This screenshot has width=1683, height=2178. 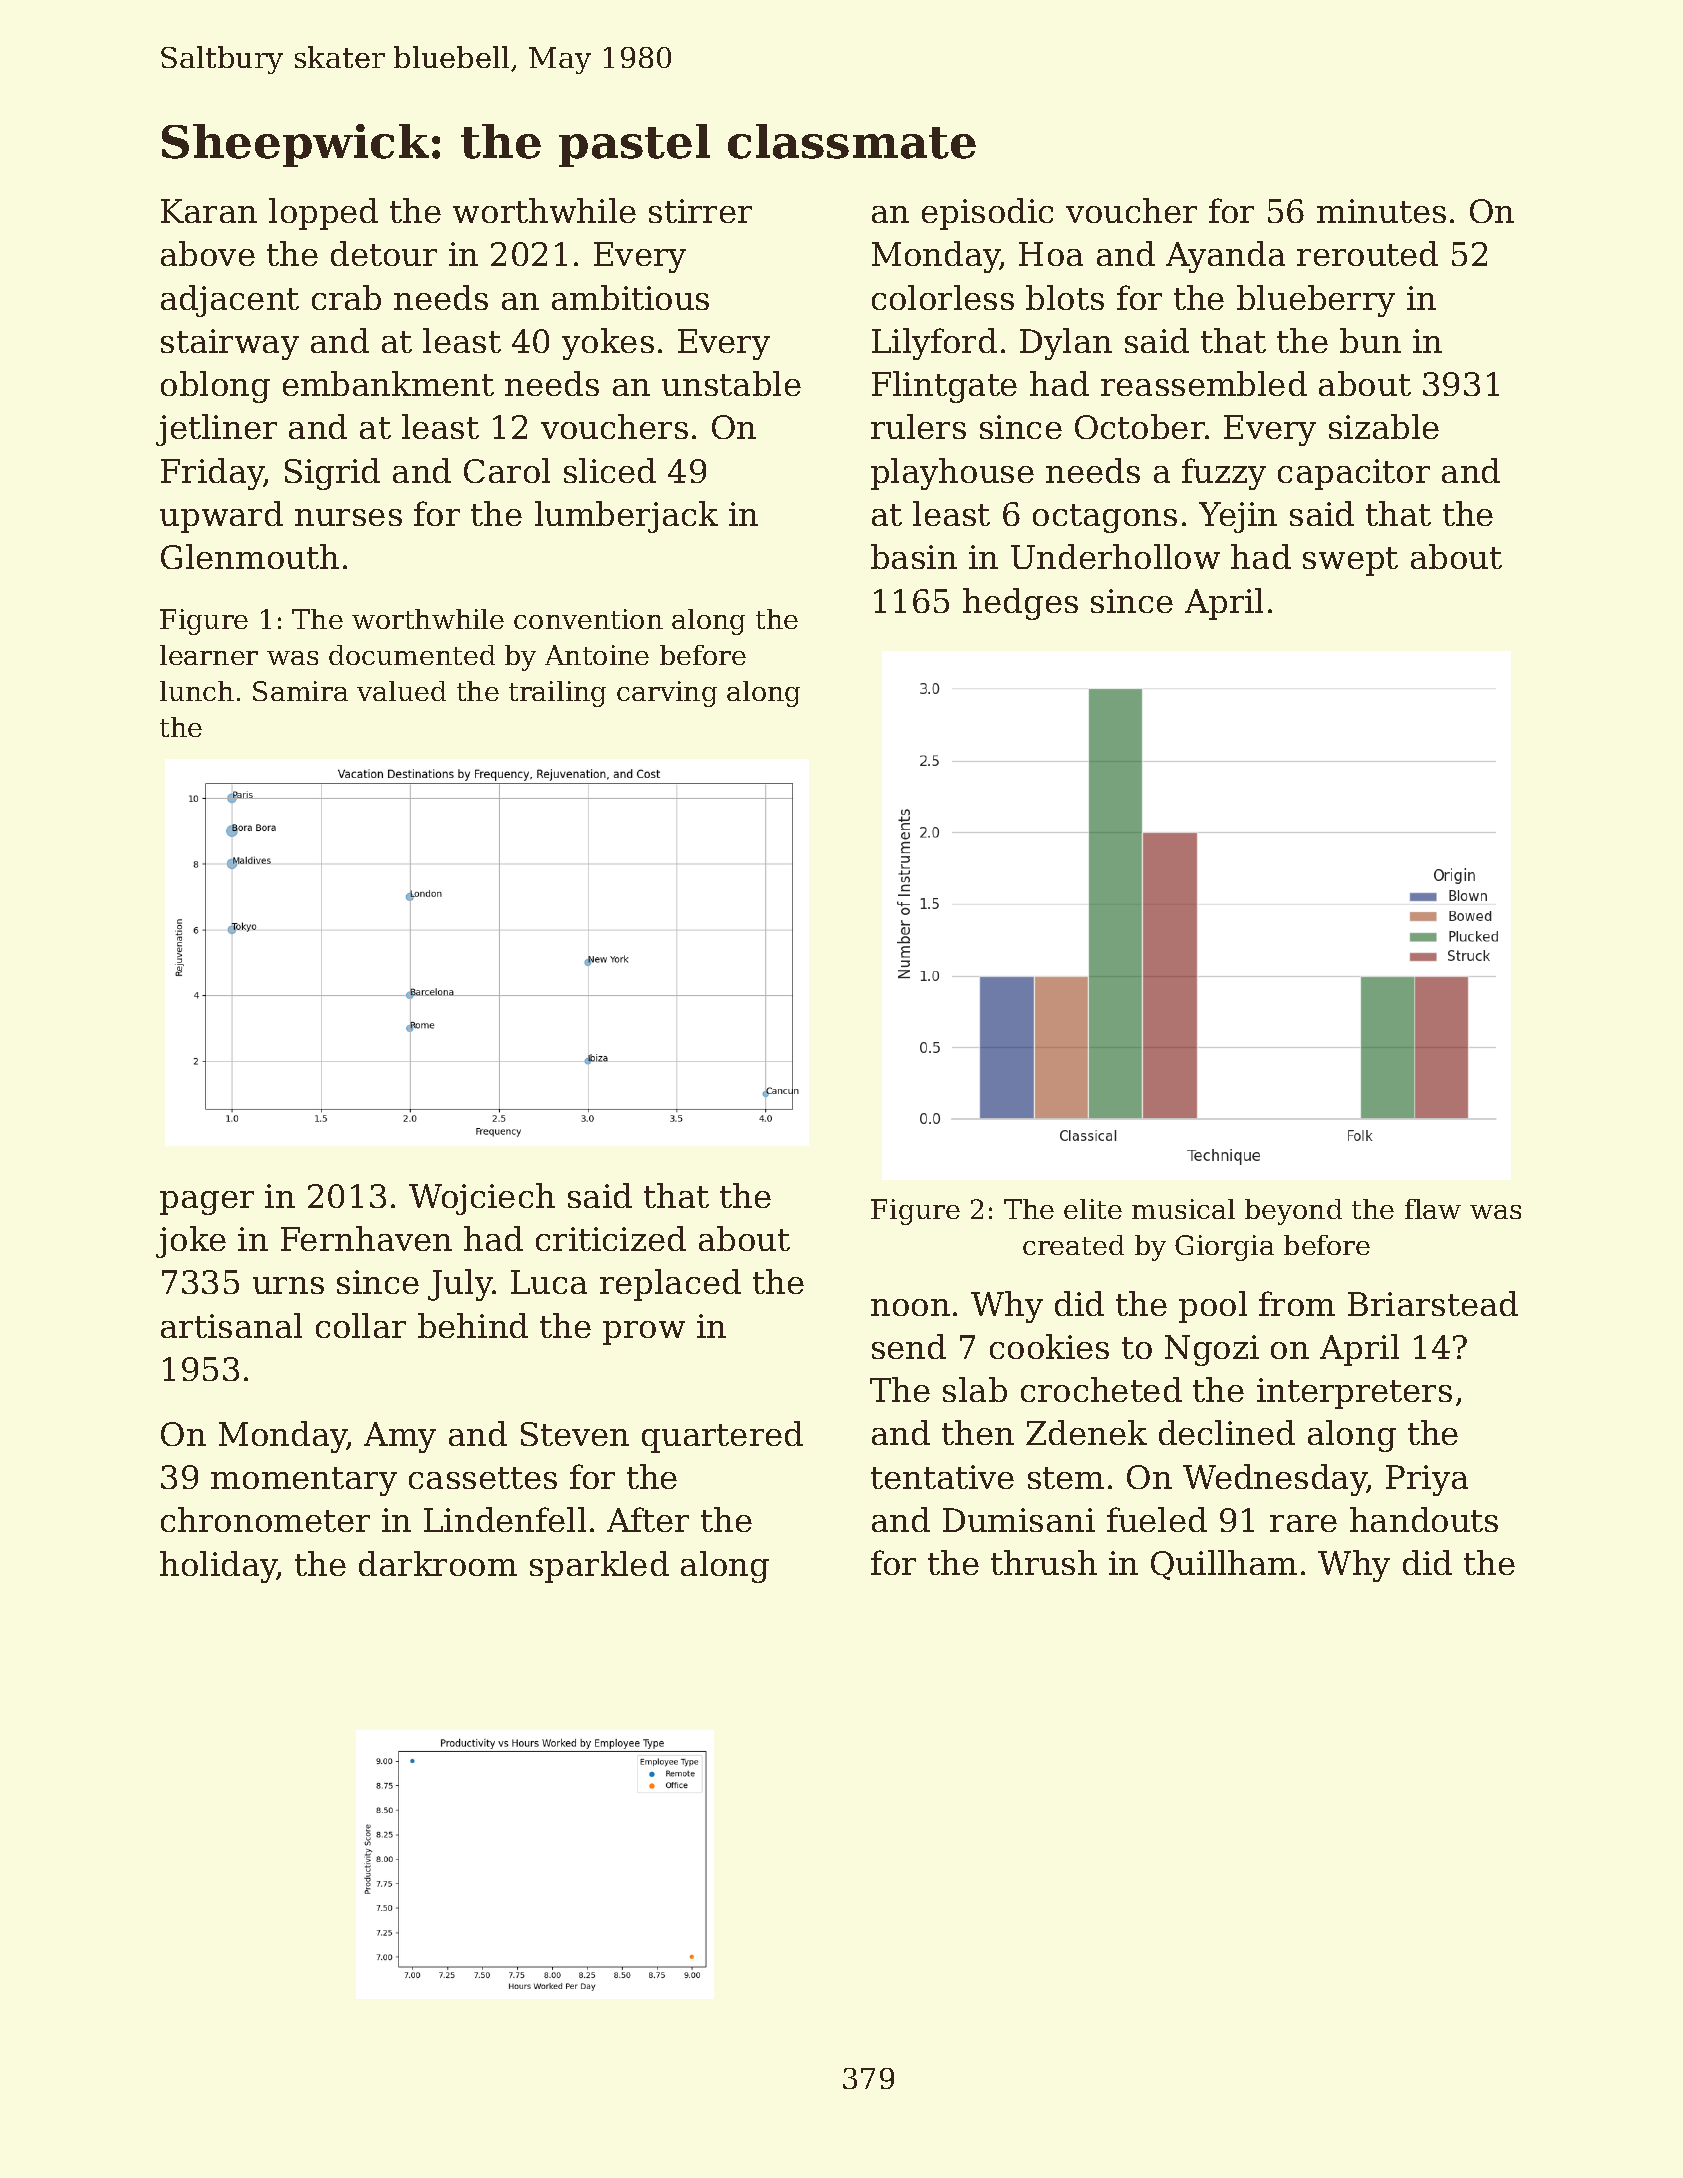 What do you see at coordinates (482, 1199) in the screenshot?
I see `Wojciech` at bounding box center [482, 1199].
